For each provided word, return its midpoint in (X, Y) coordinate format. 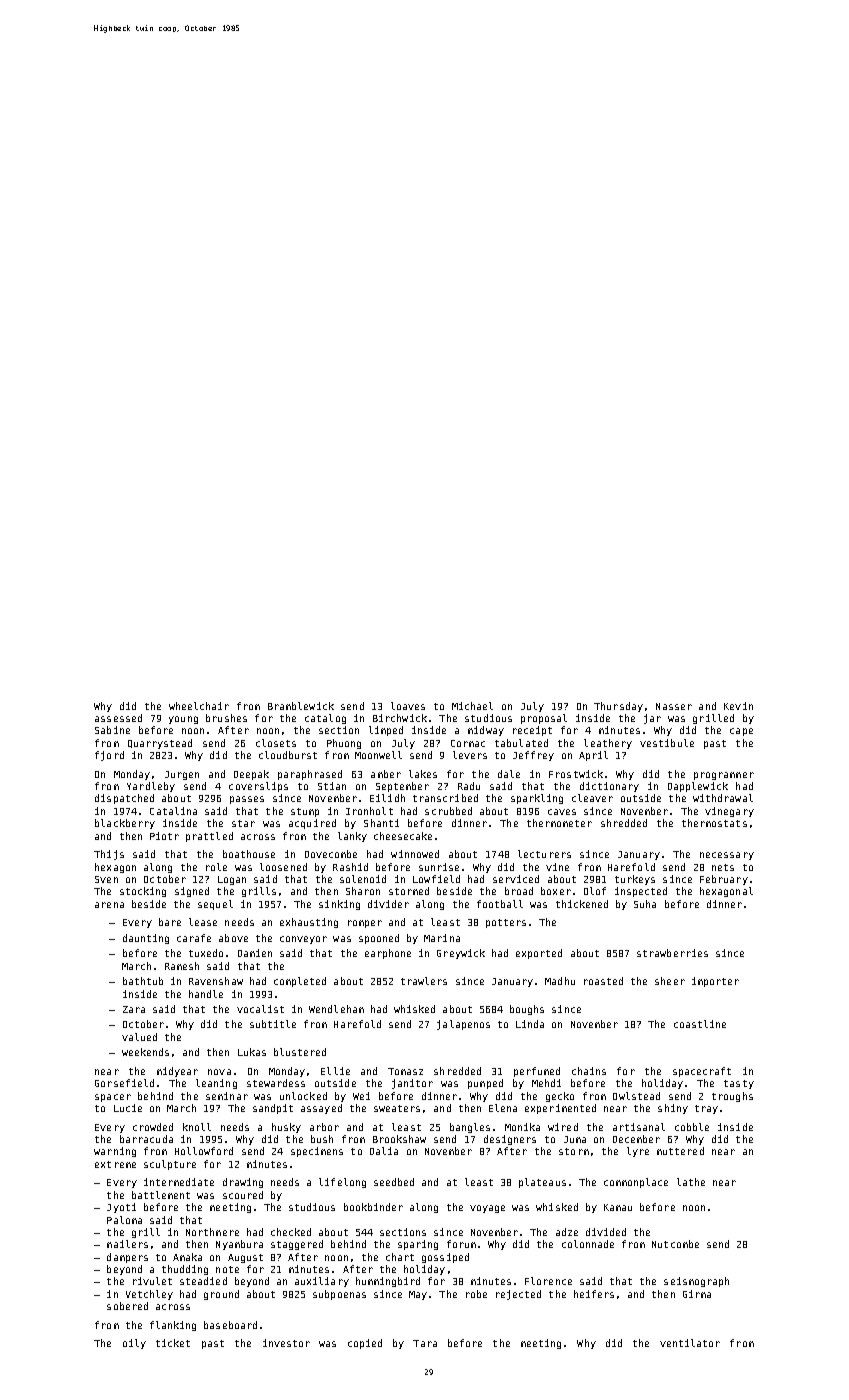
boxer (556, 891)
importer (715, 982)
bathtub (143, 981)
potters (506, 923)
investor (286, 1343)
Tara (425, 1343)
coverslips (258, 787)
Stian (332, 786)
